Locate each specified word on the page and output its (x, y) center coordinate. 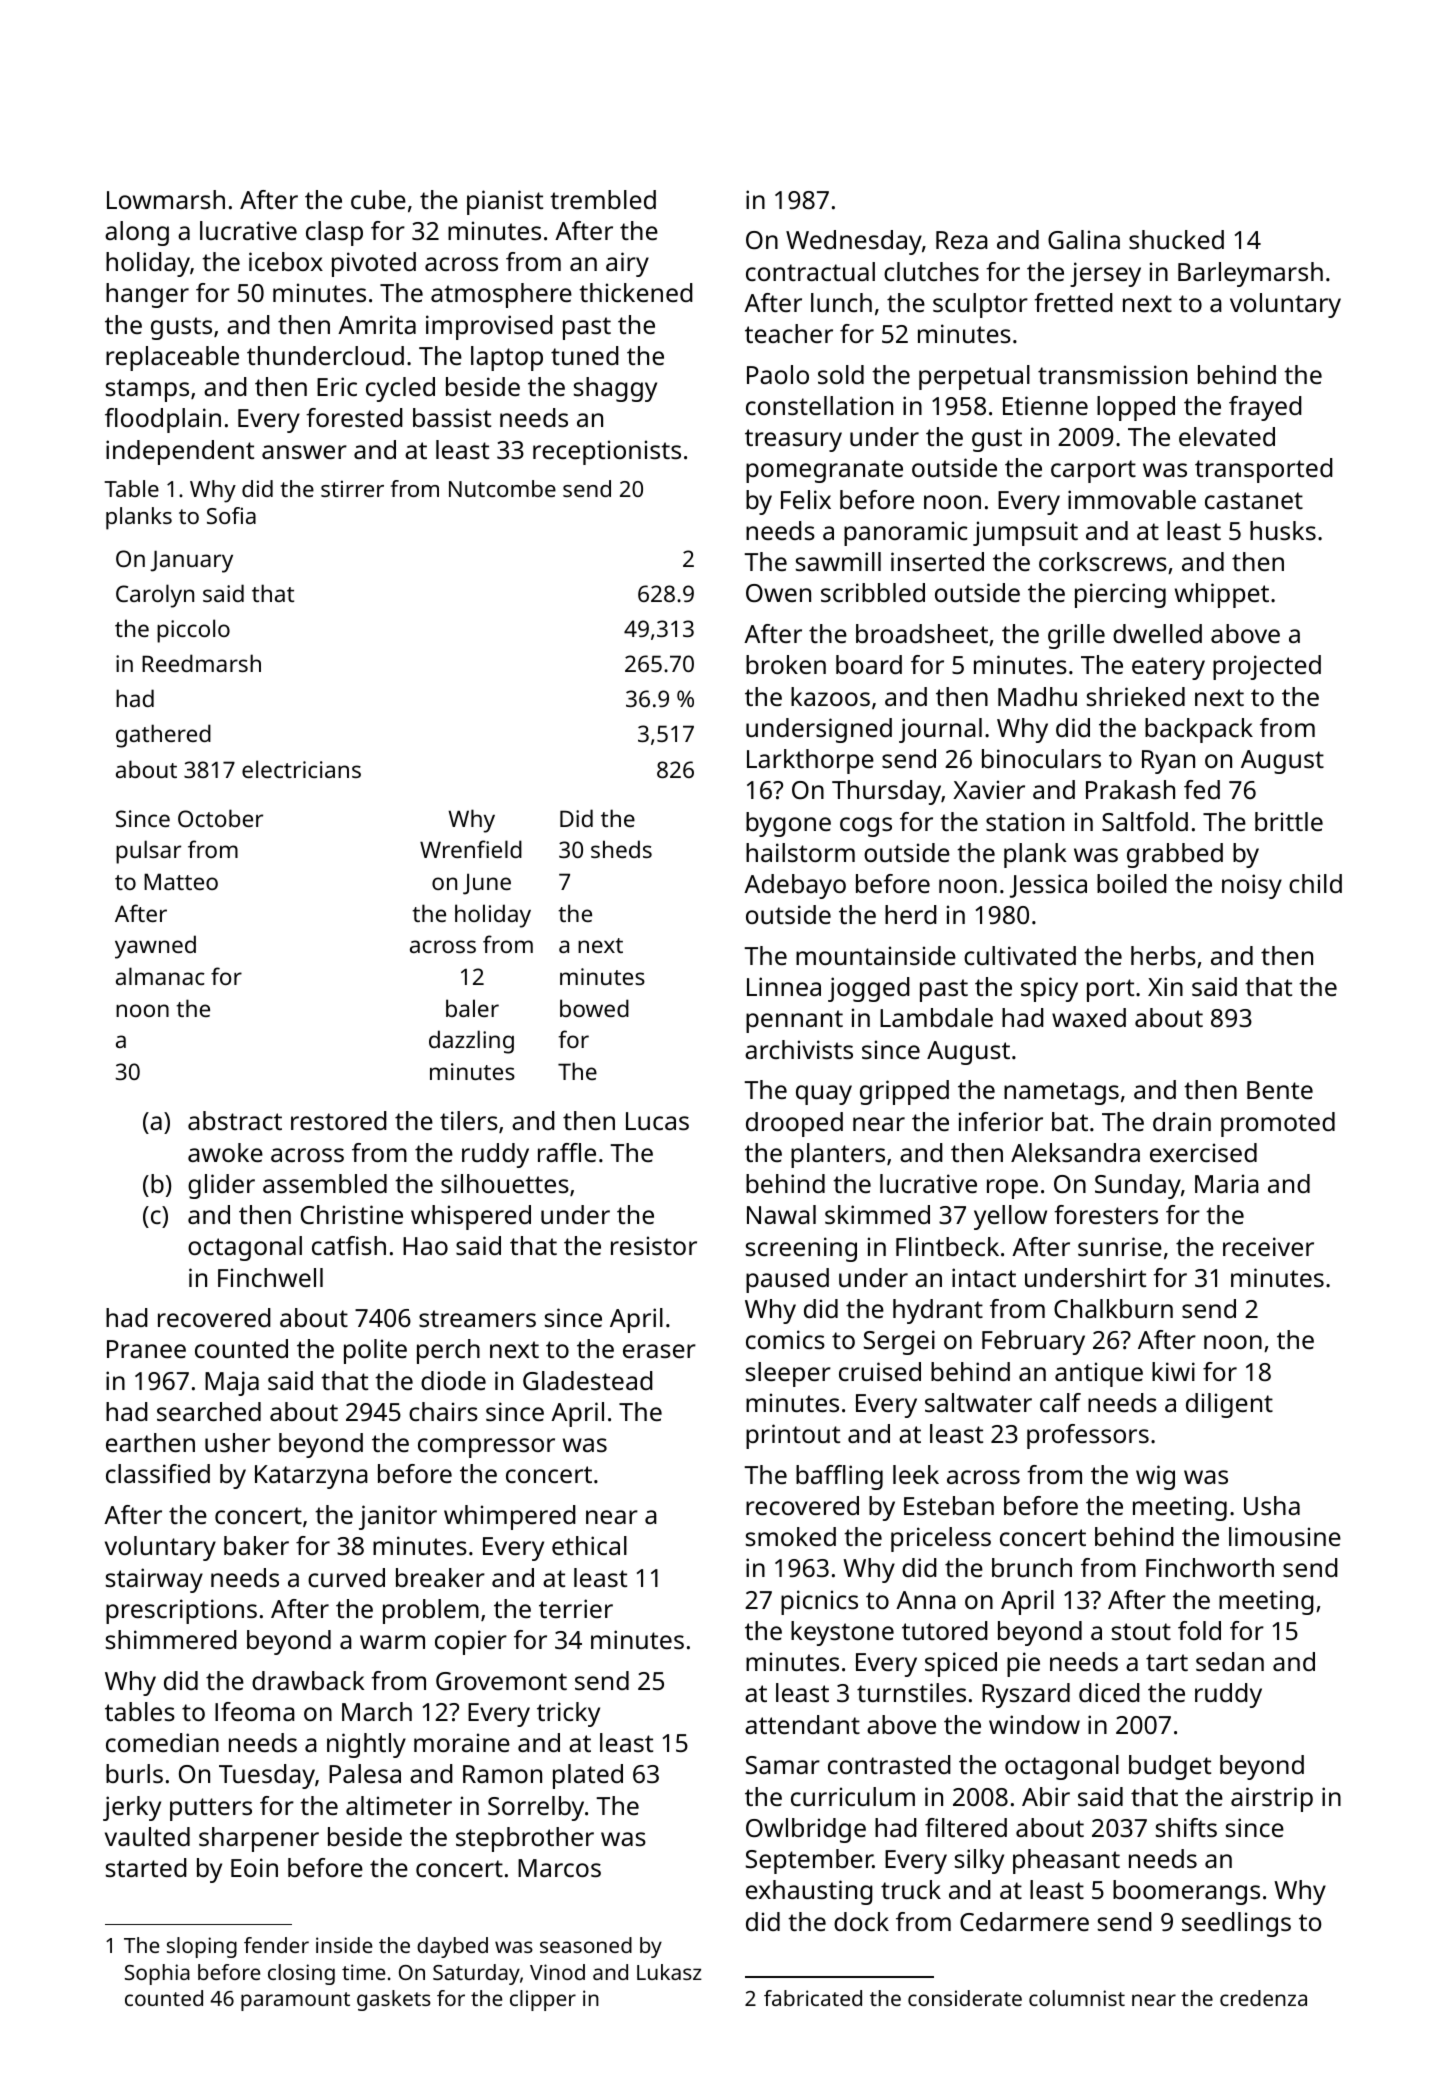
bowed (594, 1008)
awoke (225, 1152)
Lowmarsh (166, 199)
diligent (1229, 1405)
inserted (937, 561)
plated (588, 1776)
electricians (301, 769)
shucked (1176, 239)
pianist (505, 202)
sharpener (259, 1839)
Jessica (1048, 886)
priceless (941, 1539)
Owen (778, 593)
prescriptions (181, 1611)
